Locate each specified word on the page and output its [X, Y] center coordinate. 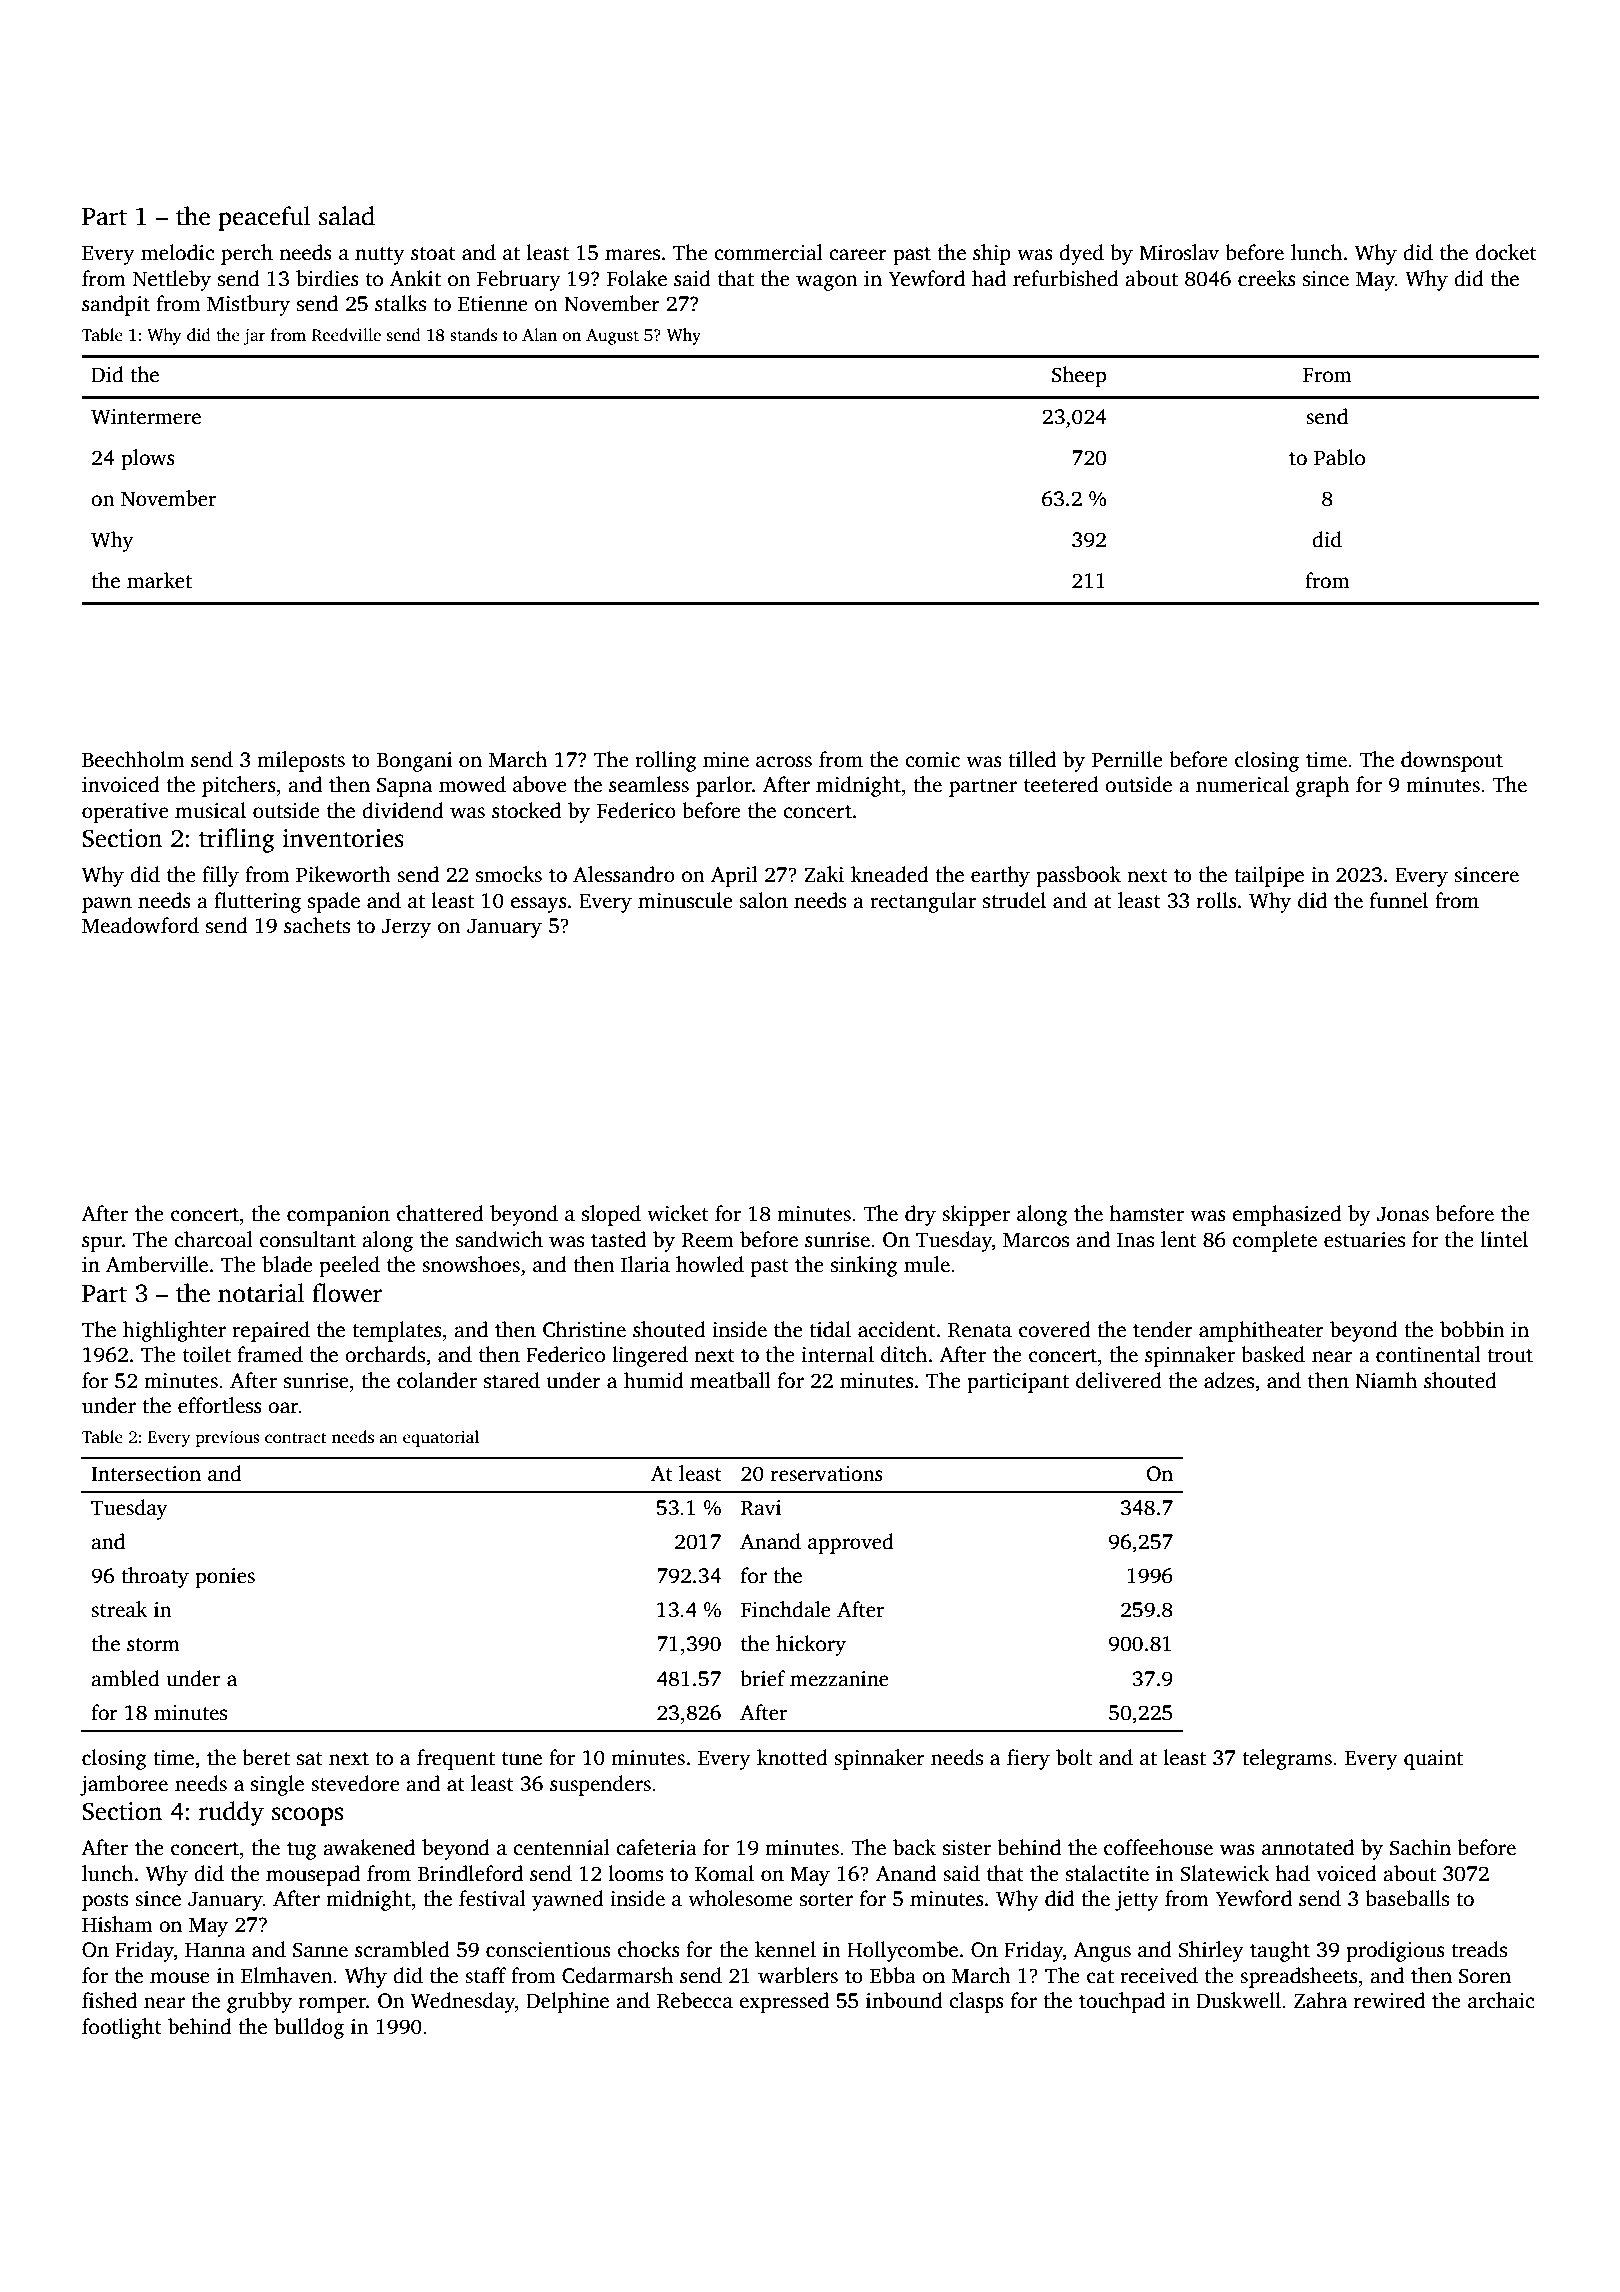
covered [1055, 1329]
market [159, 580]
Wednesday [463, 2002]
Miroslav [1179, 252]
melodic [177, 252]
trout [1510, 1356]
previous [227, 1439]
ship [992, 254]
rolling [666, 761]
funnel [1399, 900]
